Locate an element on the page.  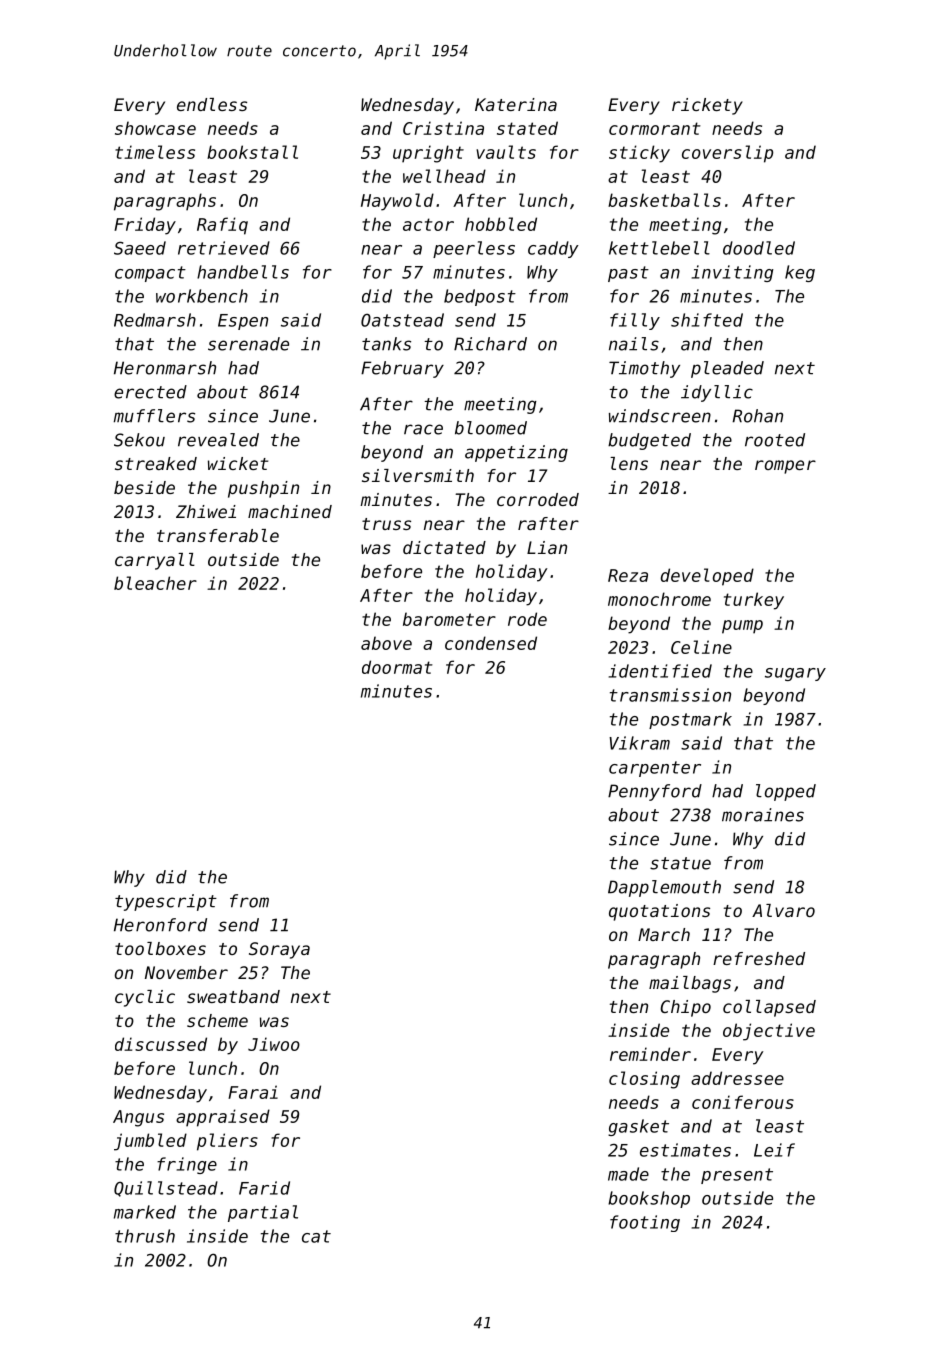
endless is located at coordinates (212, 104).
